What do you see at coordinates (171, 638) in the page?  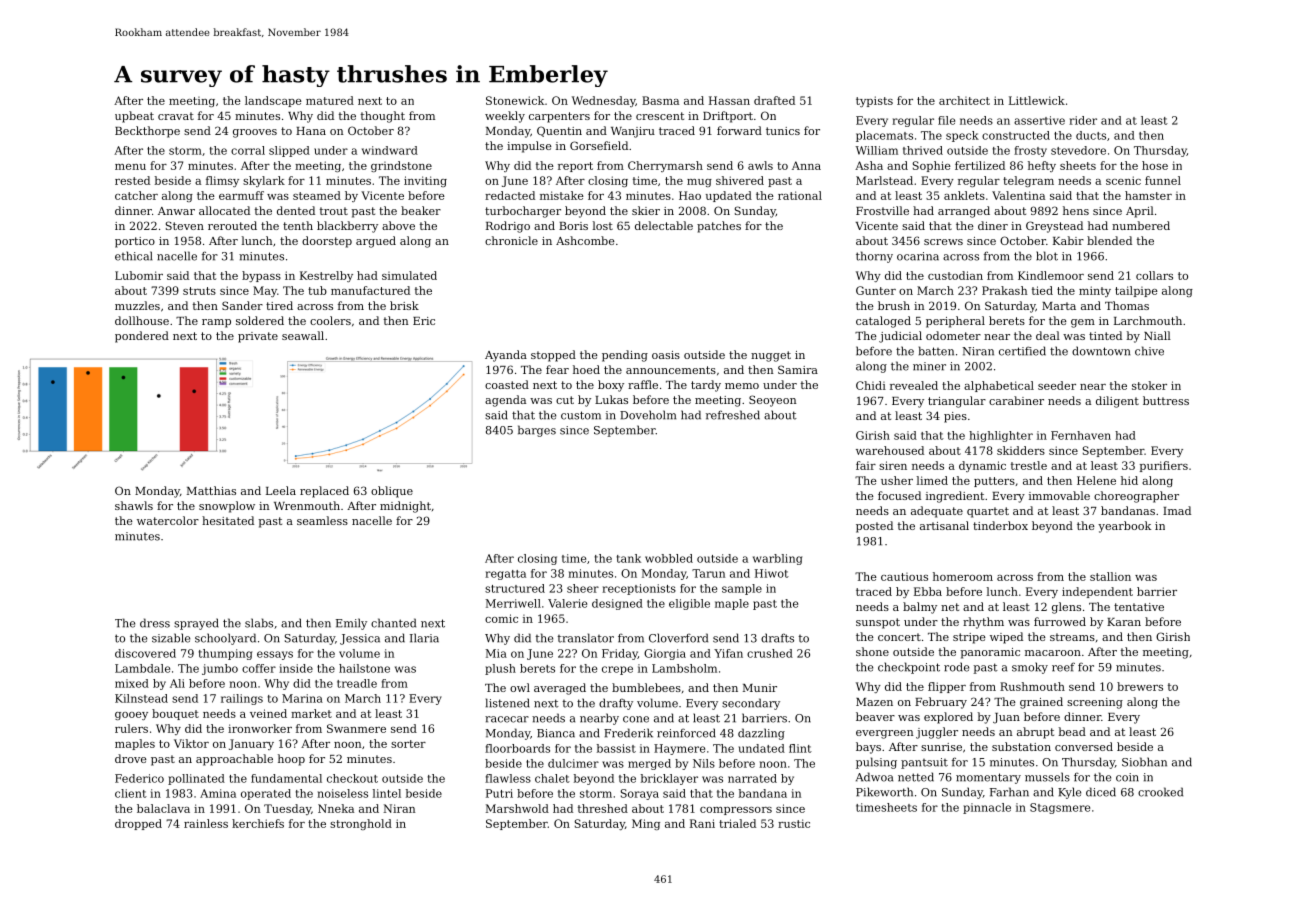 I see `sizable` at bounding box center [171, 638].
